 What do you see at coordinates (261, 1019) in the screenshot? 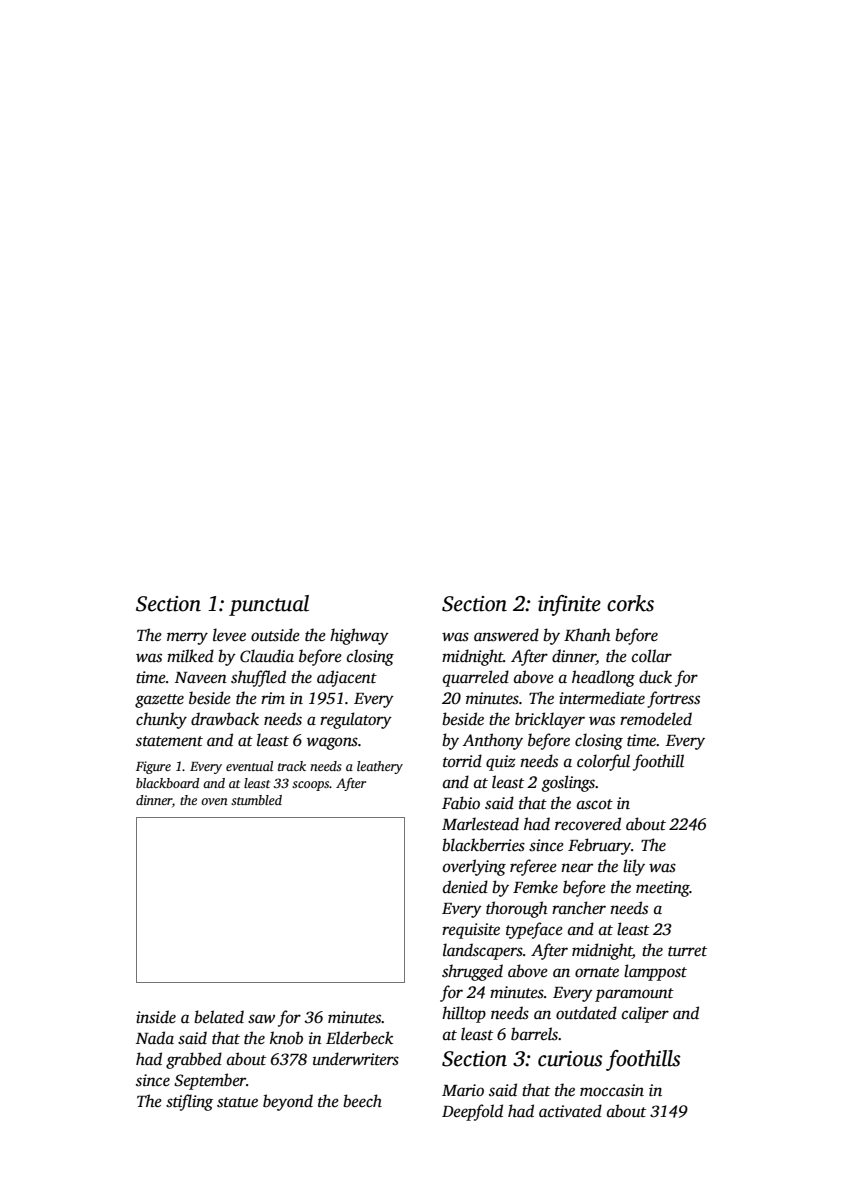
I see `saw` at bounding box center [261, 1019].
